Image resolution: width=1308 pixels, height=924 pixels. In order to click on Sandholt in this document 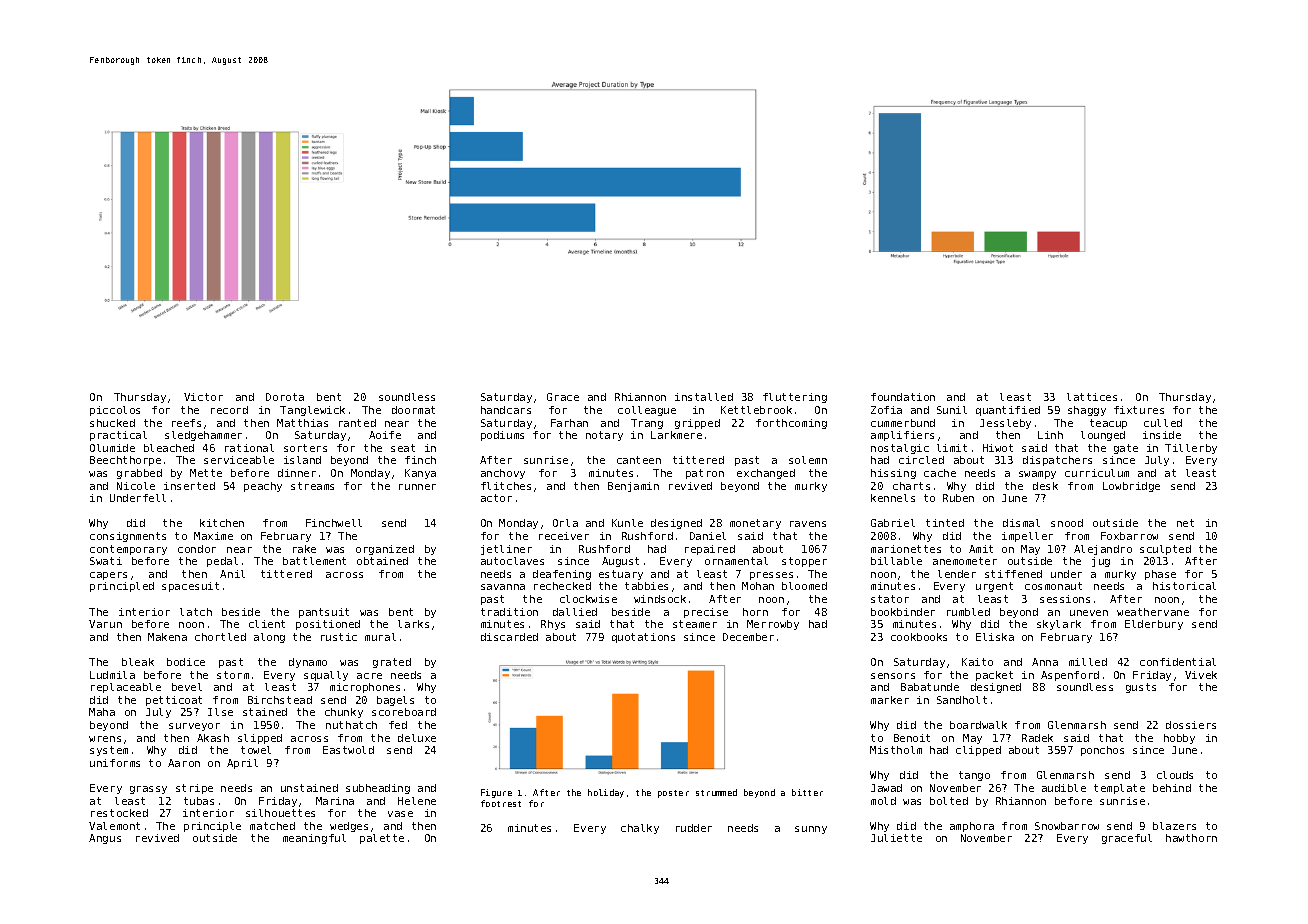, I will do `click(962, 700)`.
